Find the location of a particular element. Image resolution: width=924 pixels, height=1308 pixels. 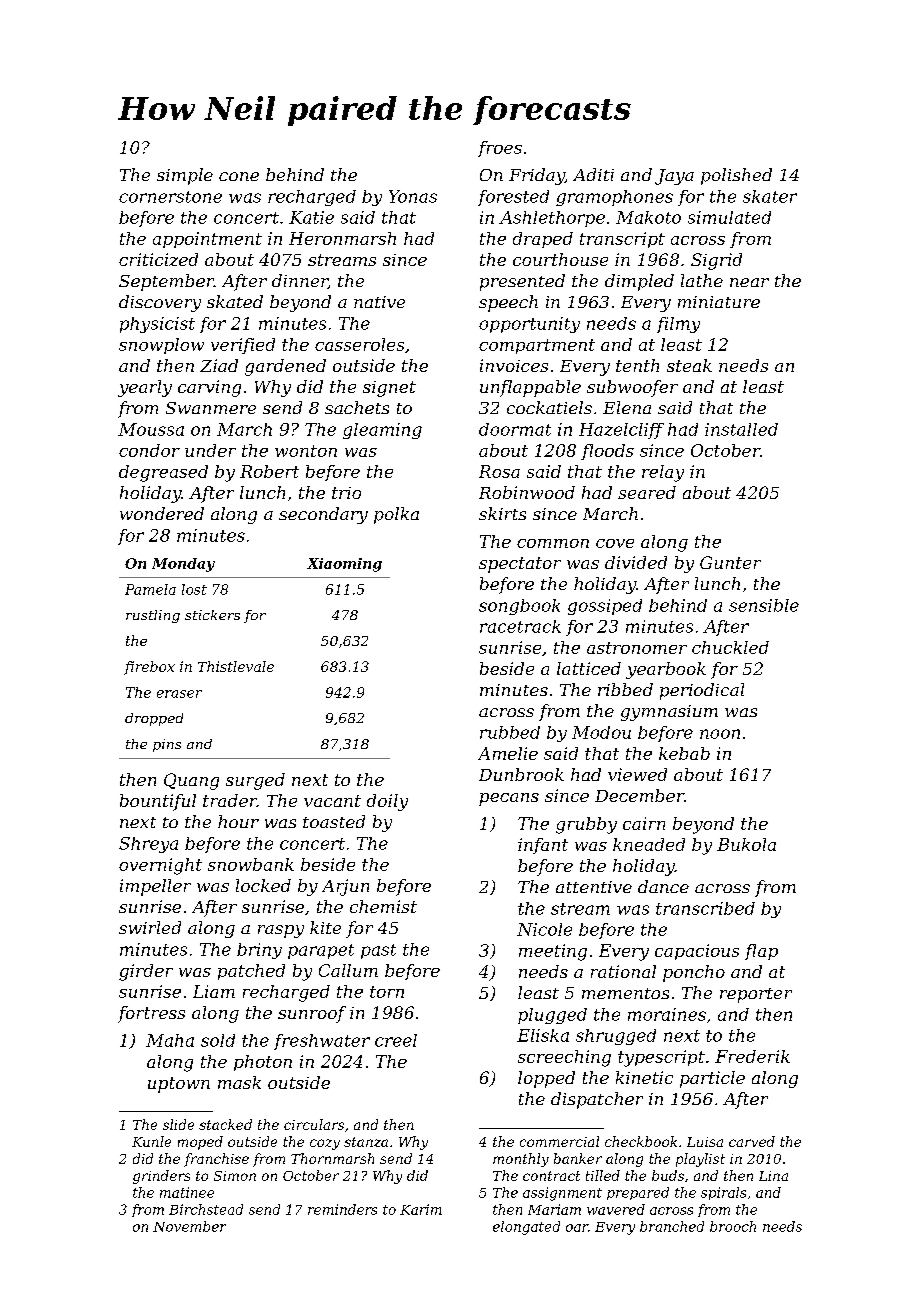

secondary is located at coordinates (323, 515).
